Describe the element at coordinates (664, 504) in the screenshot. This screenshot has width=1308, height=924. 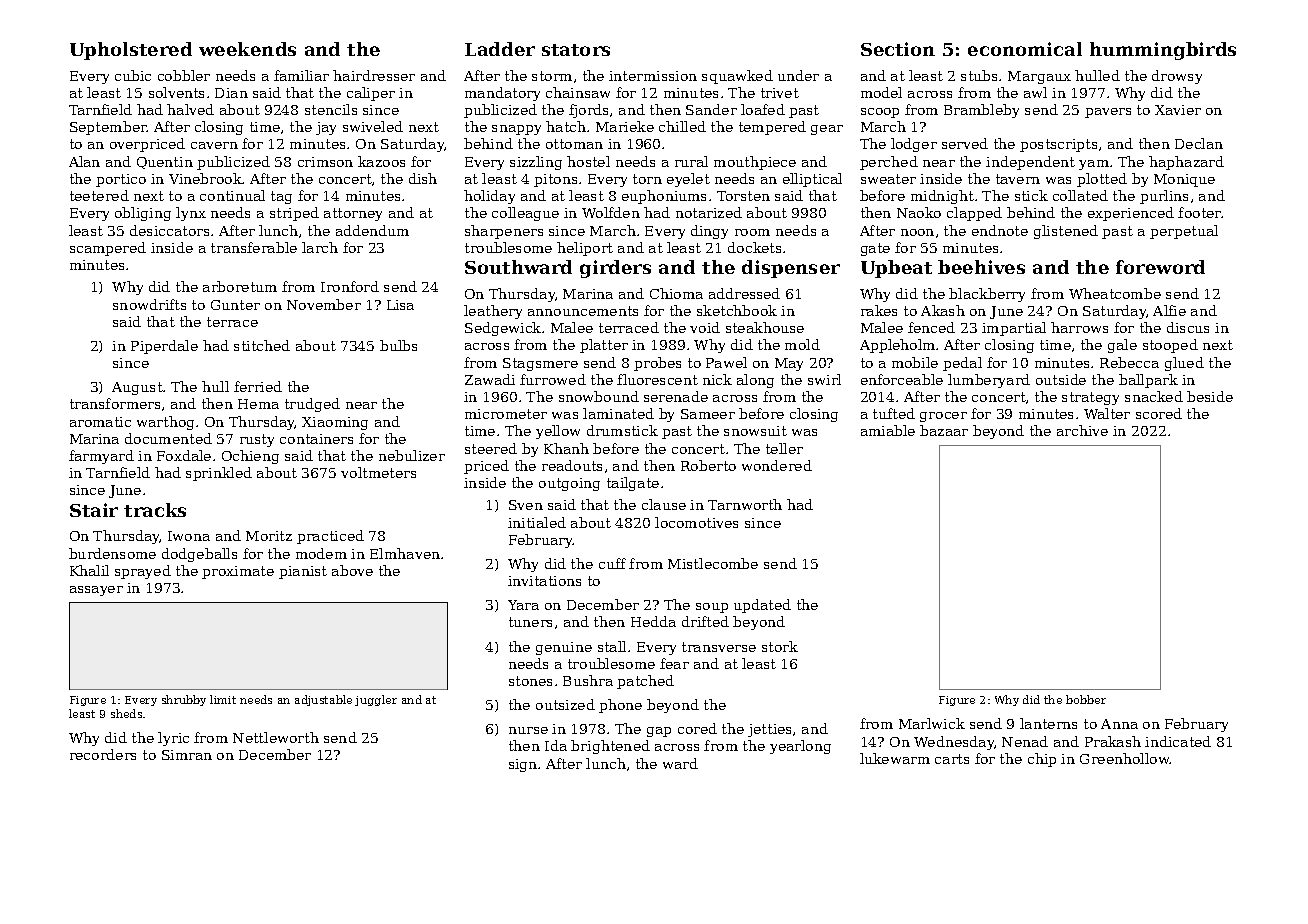
I see `clause` at that location.
